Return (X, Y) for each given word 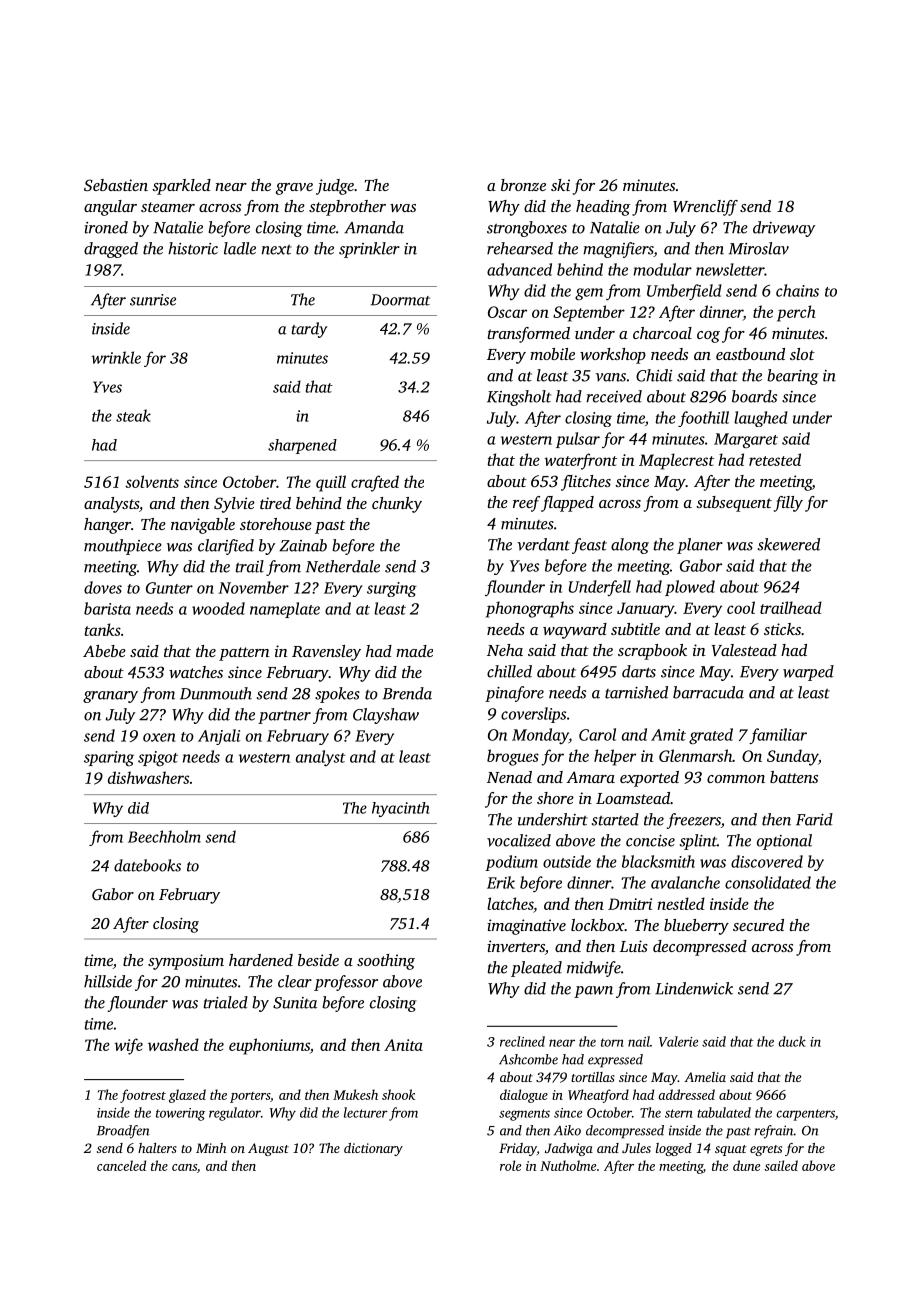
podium (511, 863)
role (510, 1165)
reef (526, 504)
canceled (121, 1165)
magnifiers (618, 250)
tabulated (724, 1112)
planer (700, 546)
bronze (523, 185)
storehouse (276, 524)
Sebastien (116, 185)
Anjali (219, 737)
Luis (634, 946)
